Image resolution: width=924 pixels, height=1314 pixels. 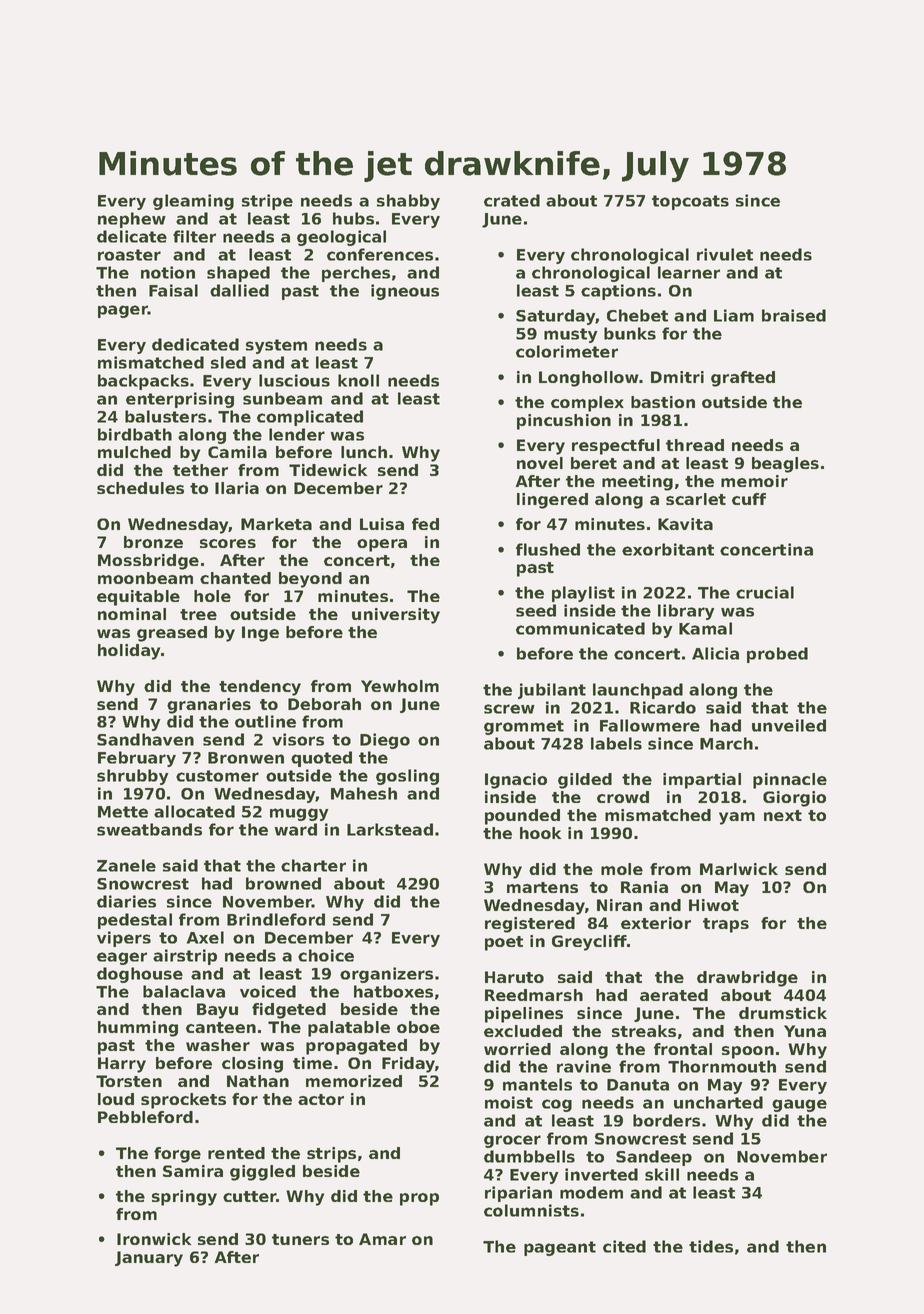 What do you see at coordinates (396, 616) in the document?
I see `university` at bounding box center [396, 616].
